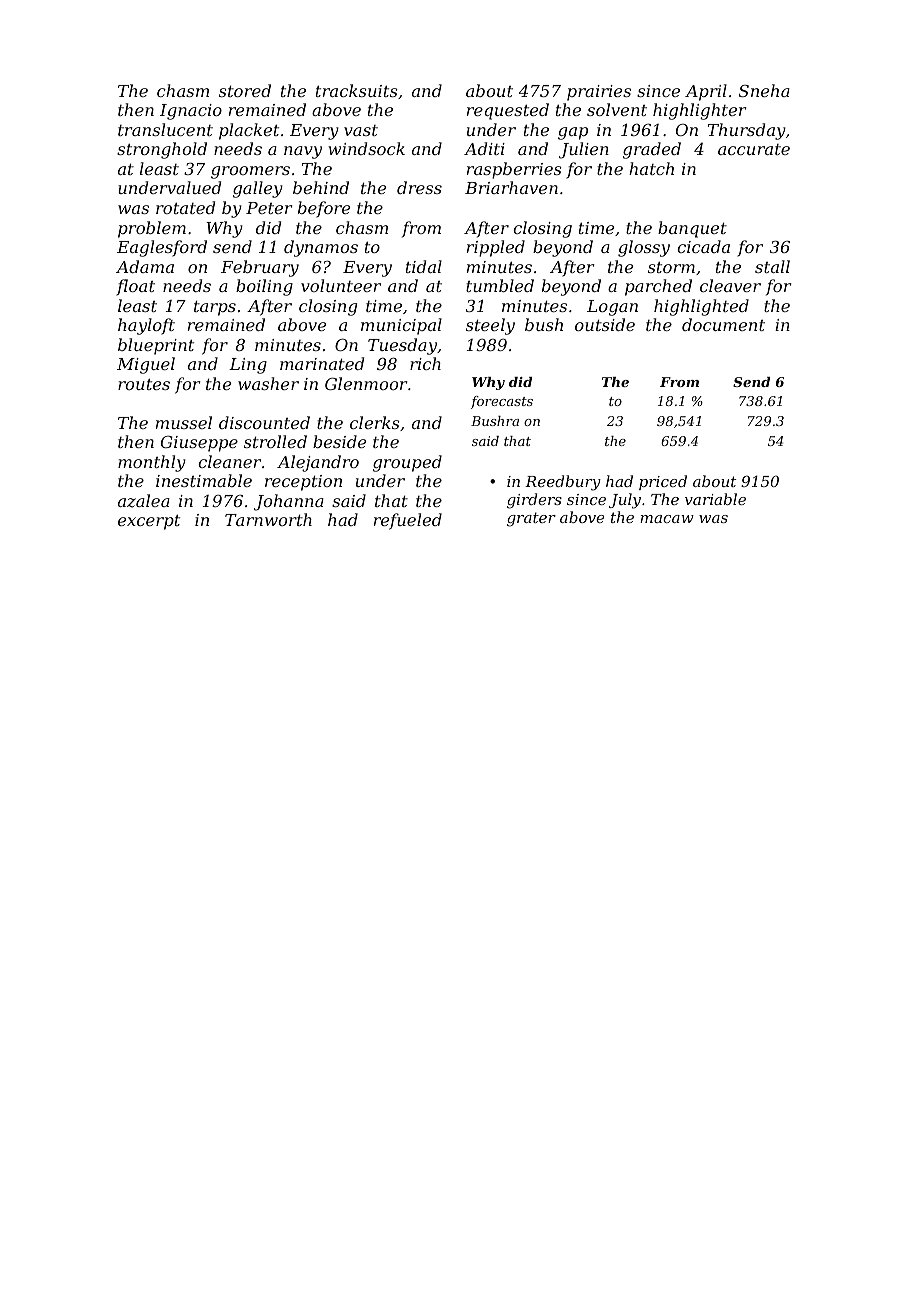 Image resolution: width=908 pixels, height=1316 pixels. What do you see at coordinates (165, 129) in the document?
I see `translucent` at bounding box center [165, 129].
